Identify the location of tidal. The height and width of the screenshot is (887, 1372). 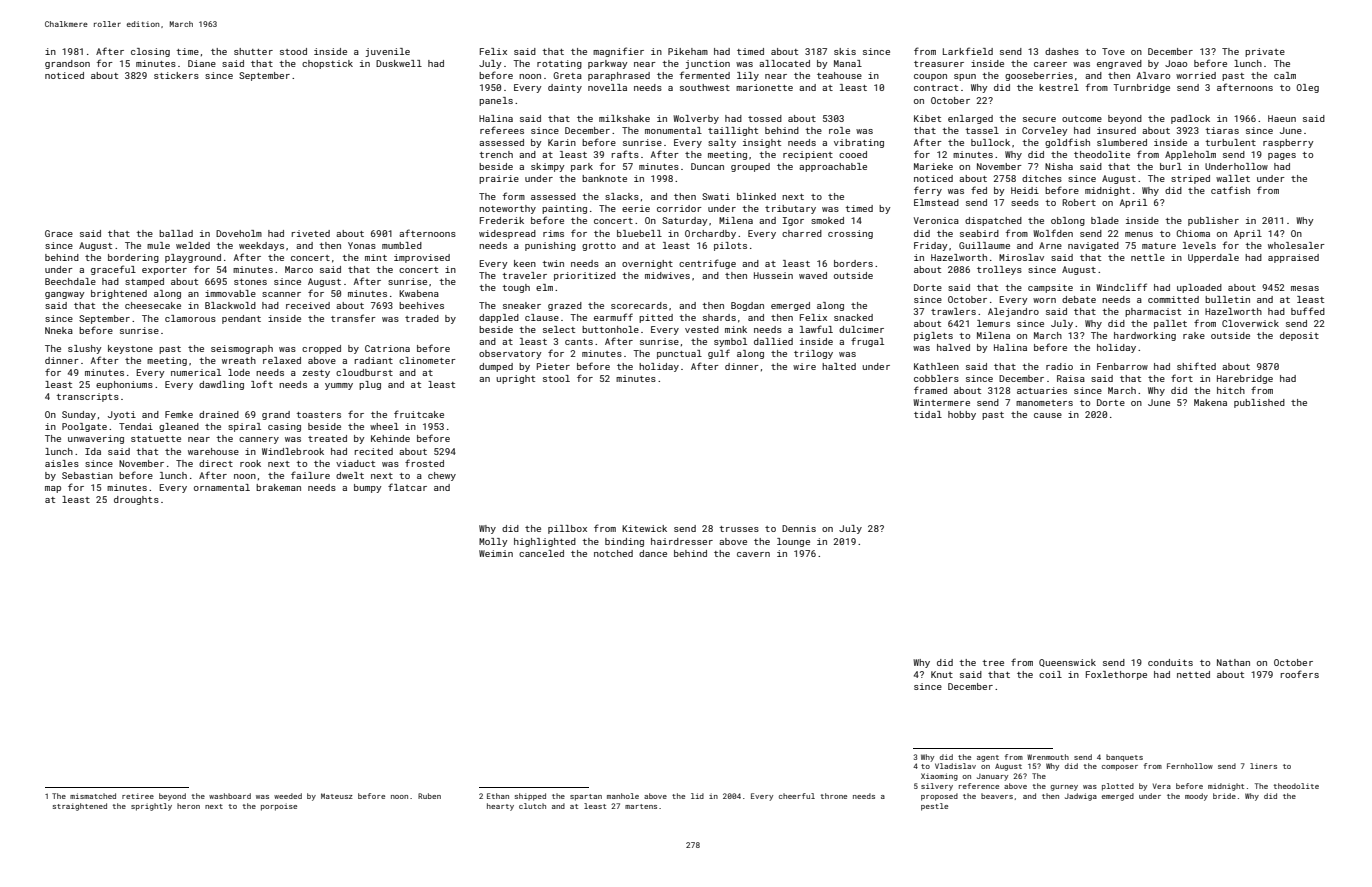
(928, 414).
